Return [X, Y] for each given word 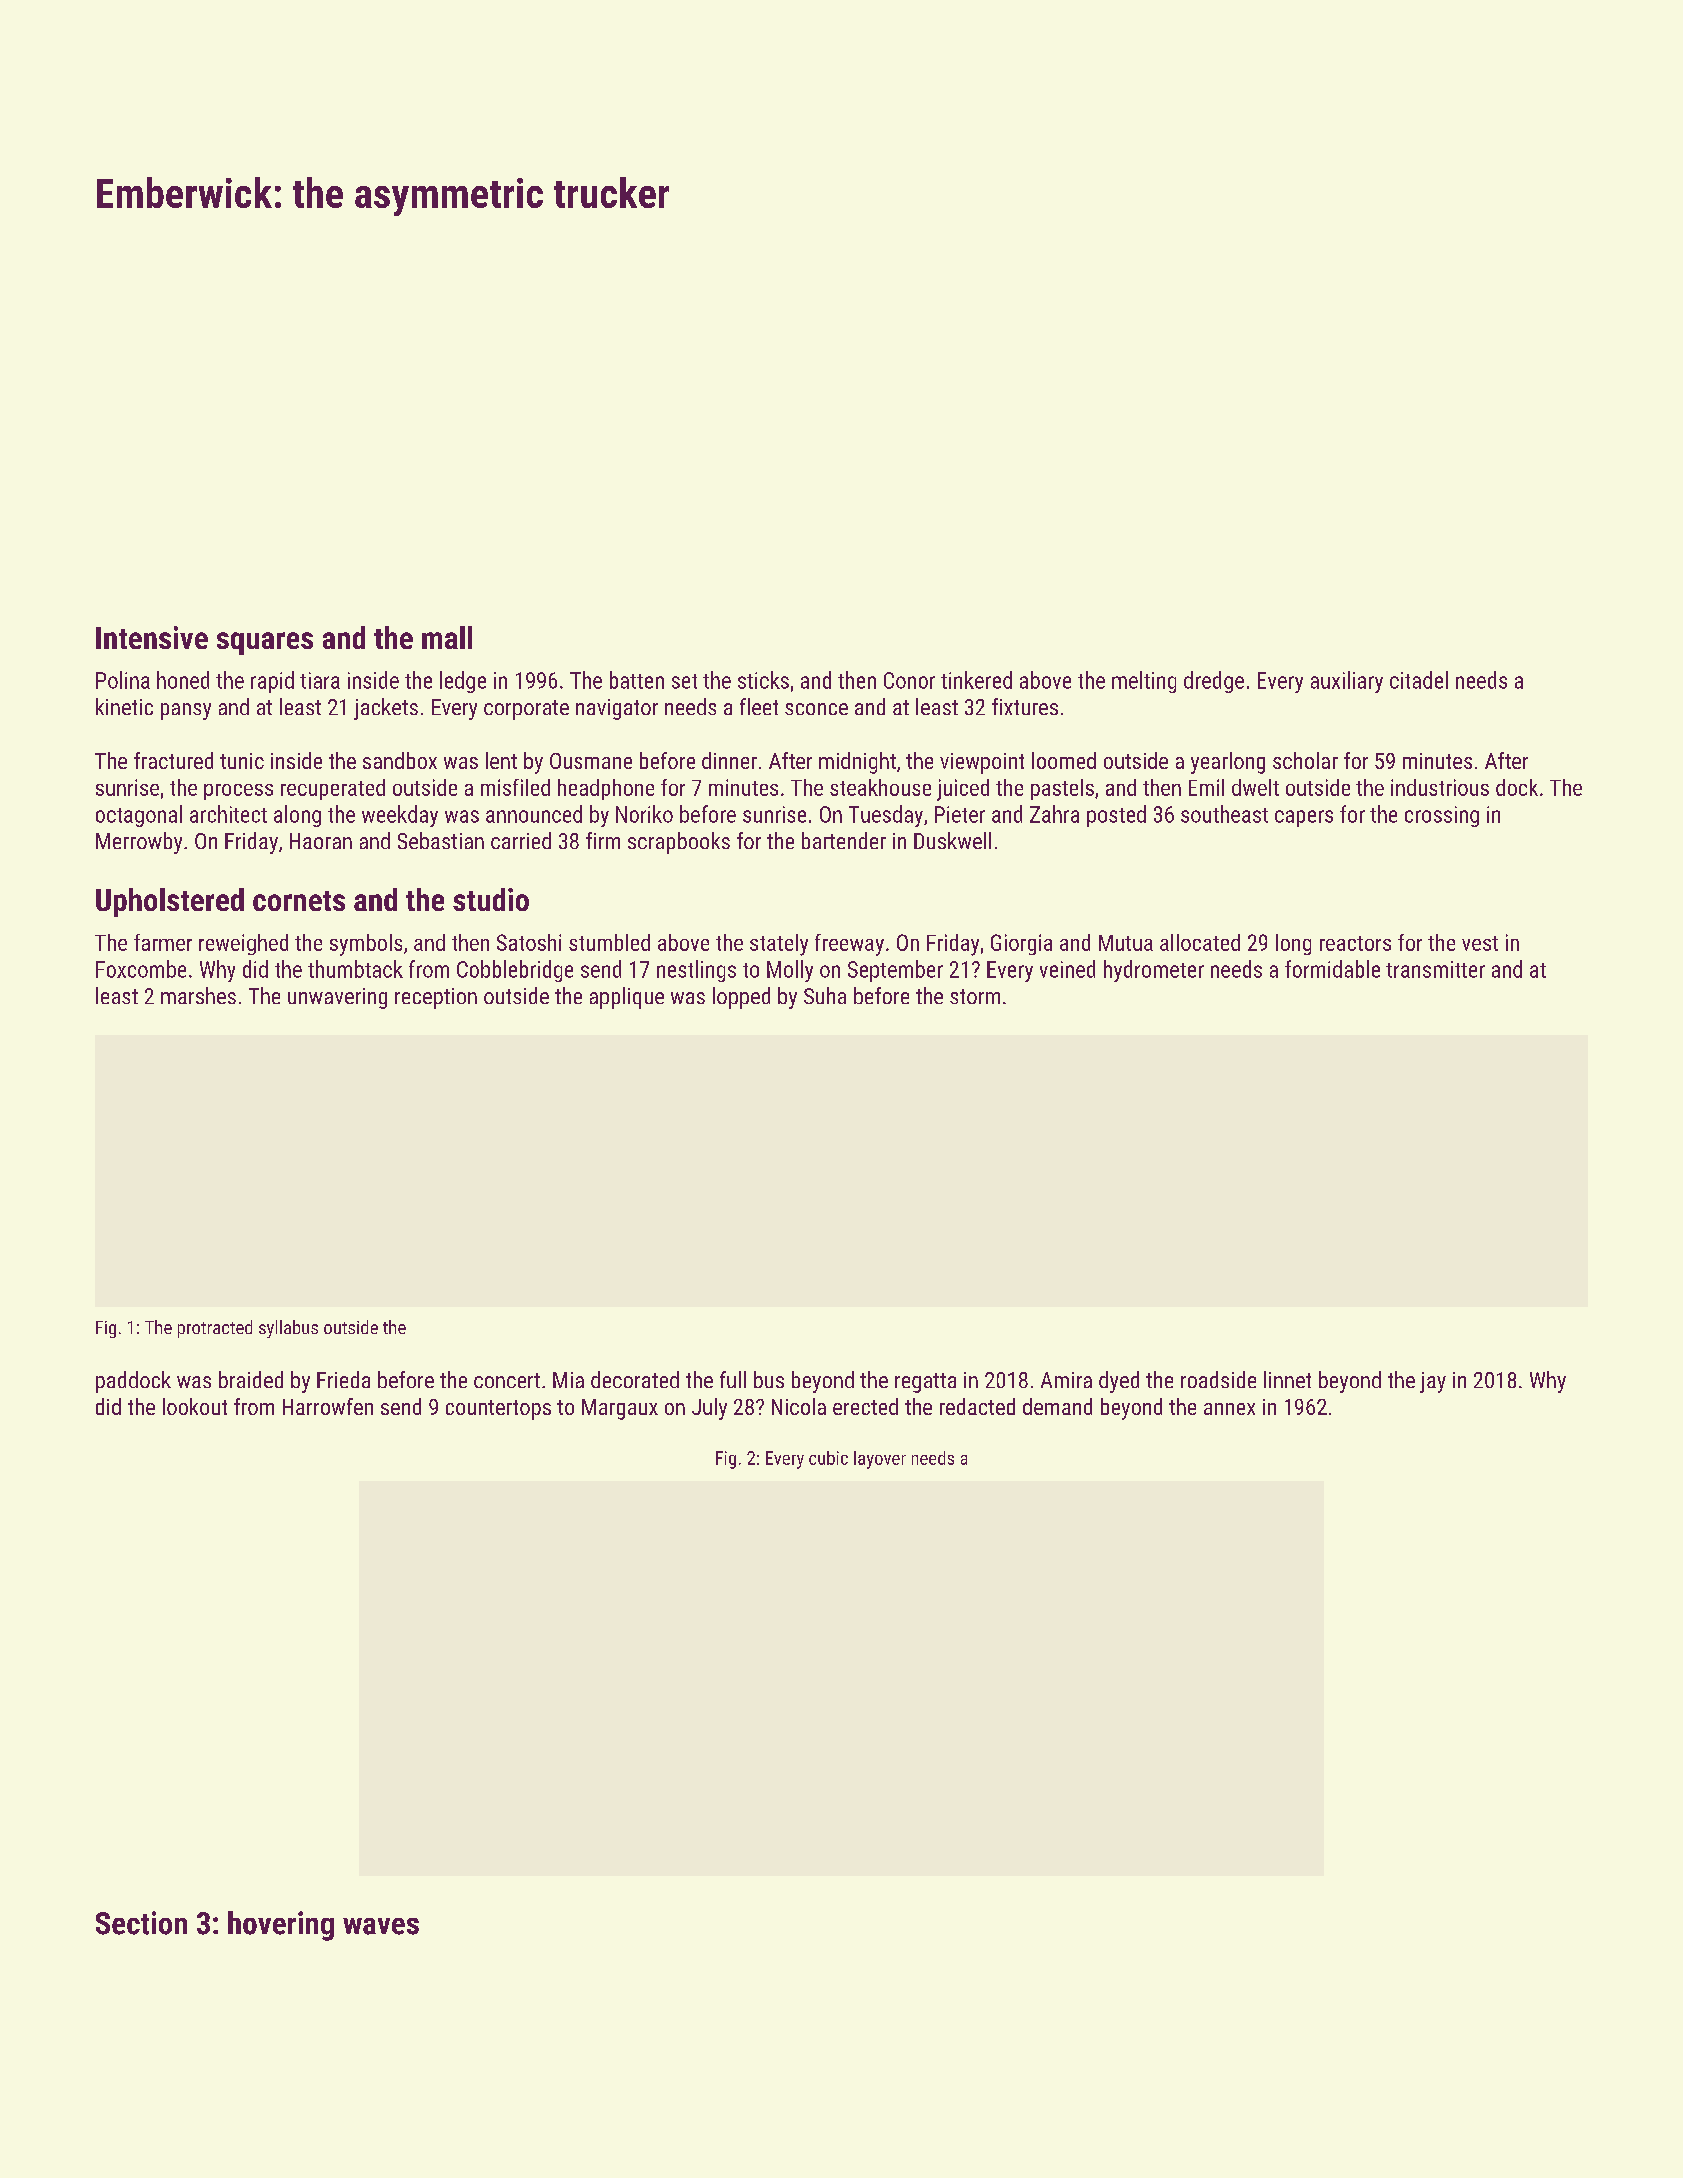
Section [141, 1923]
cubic [828, 1458]
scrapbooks [679, 843]
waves [381, 1926]
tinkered [976, 680]
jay [1433, 1382]
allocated [1200, 942]
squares [265, 643]
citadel [1419, 680]
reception [436, 998]
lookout [195, 1406]
